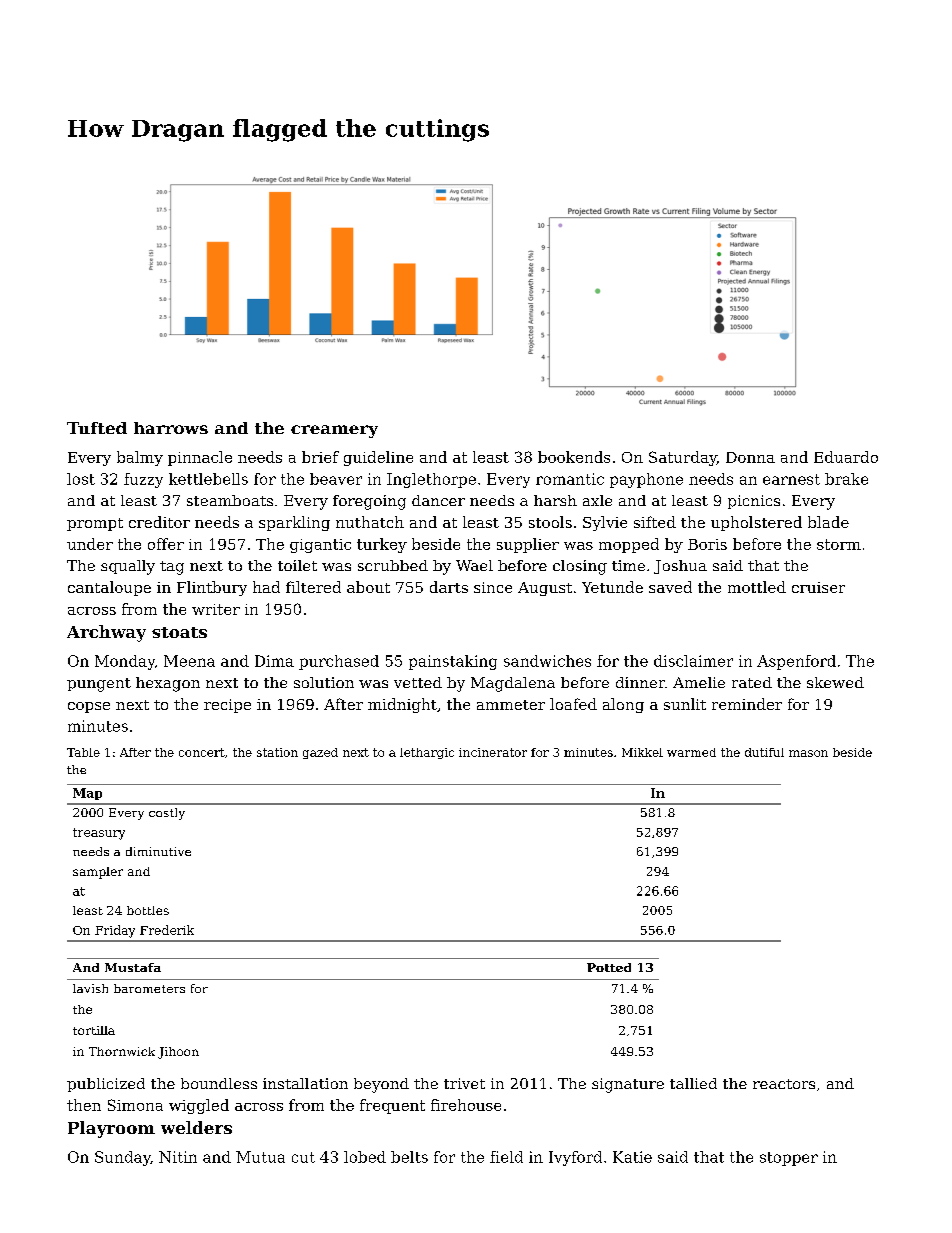  What do you see at coordinates (171, 428) in the screenshot?
I see `harrows` at bounding box center [171, 428].
